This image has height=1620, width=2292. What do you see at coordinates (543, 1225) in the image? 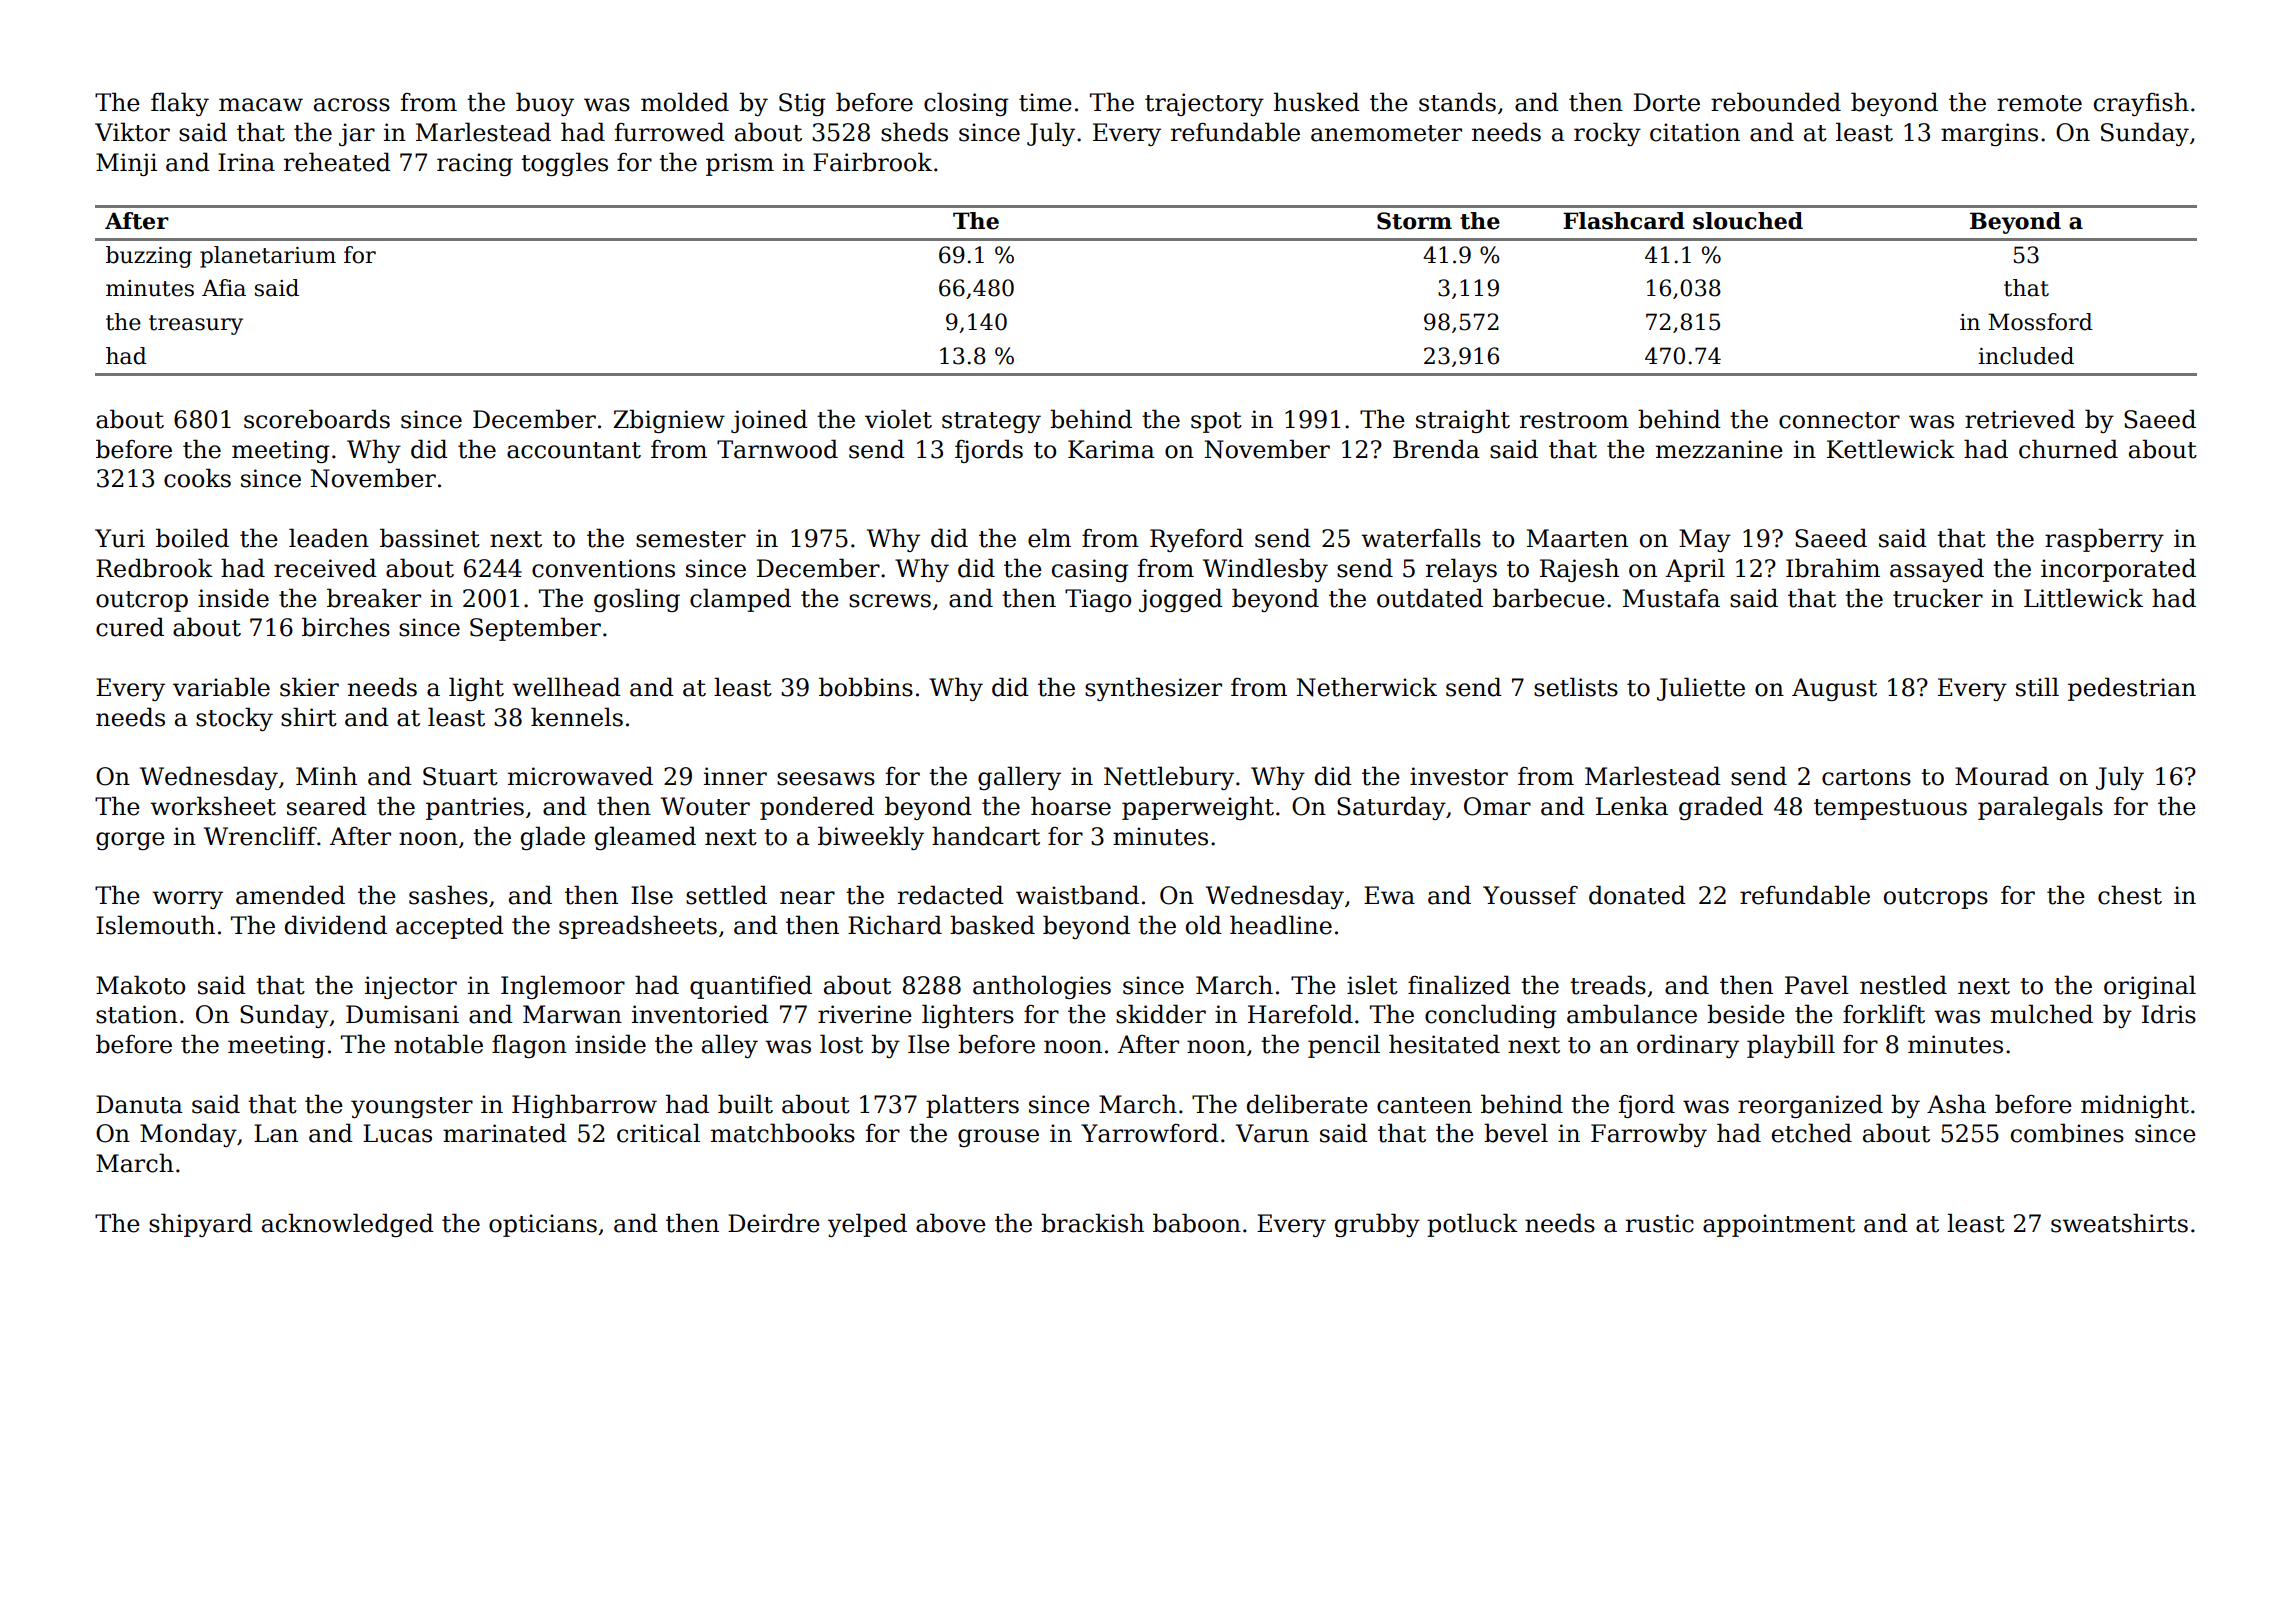
I see `opticians` at bounding box center [543, 1225].
